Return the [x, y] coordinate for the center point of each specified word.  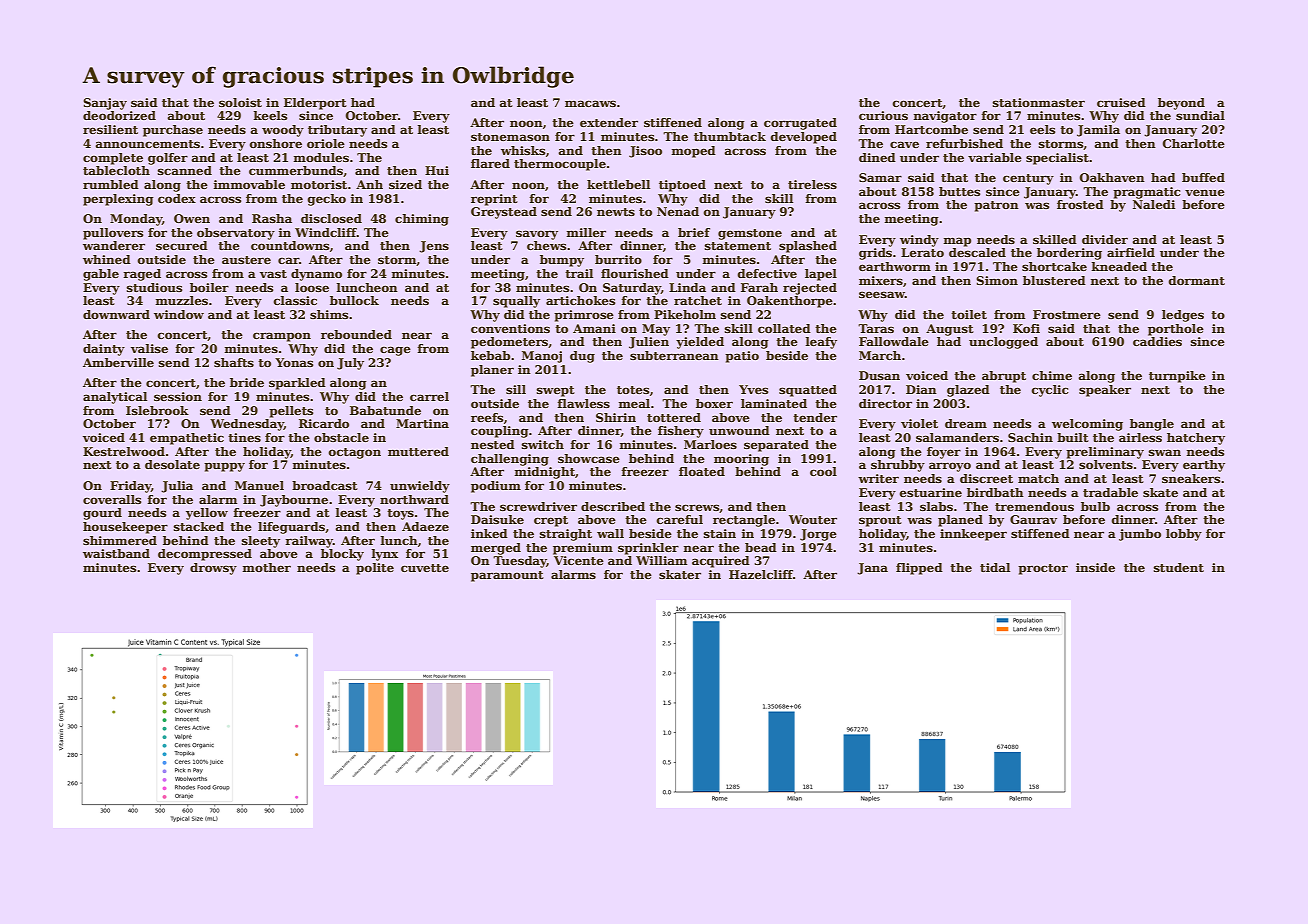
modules [321, 157]
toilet [969, 314]
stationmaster [1039, 102]
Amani [594, 328]
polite [375, 569]
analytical [115, 398]
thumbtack [730, 136]
